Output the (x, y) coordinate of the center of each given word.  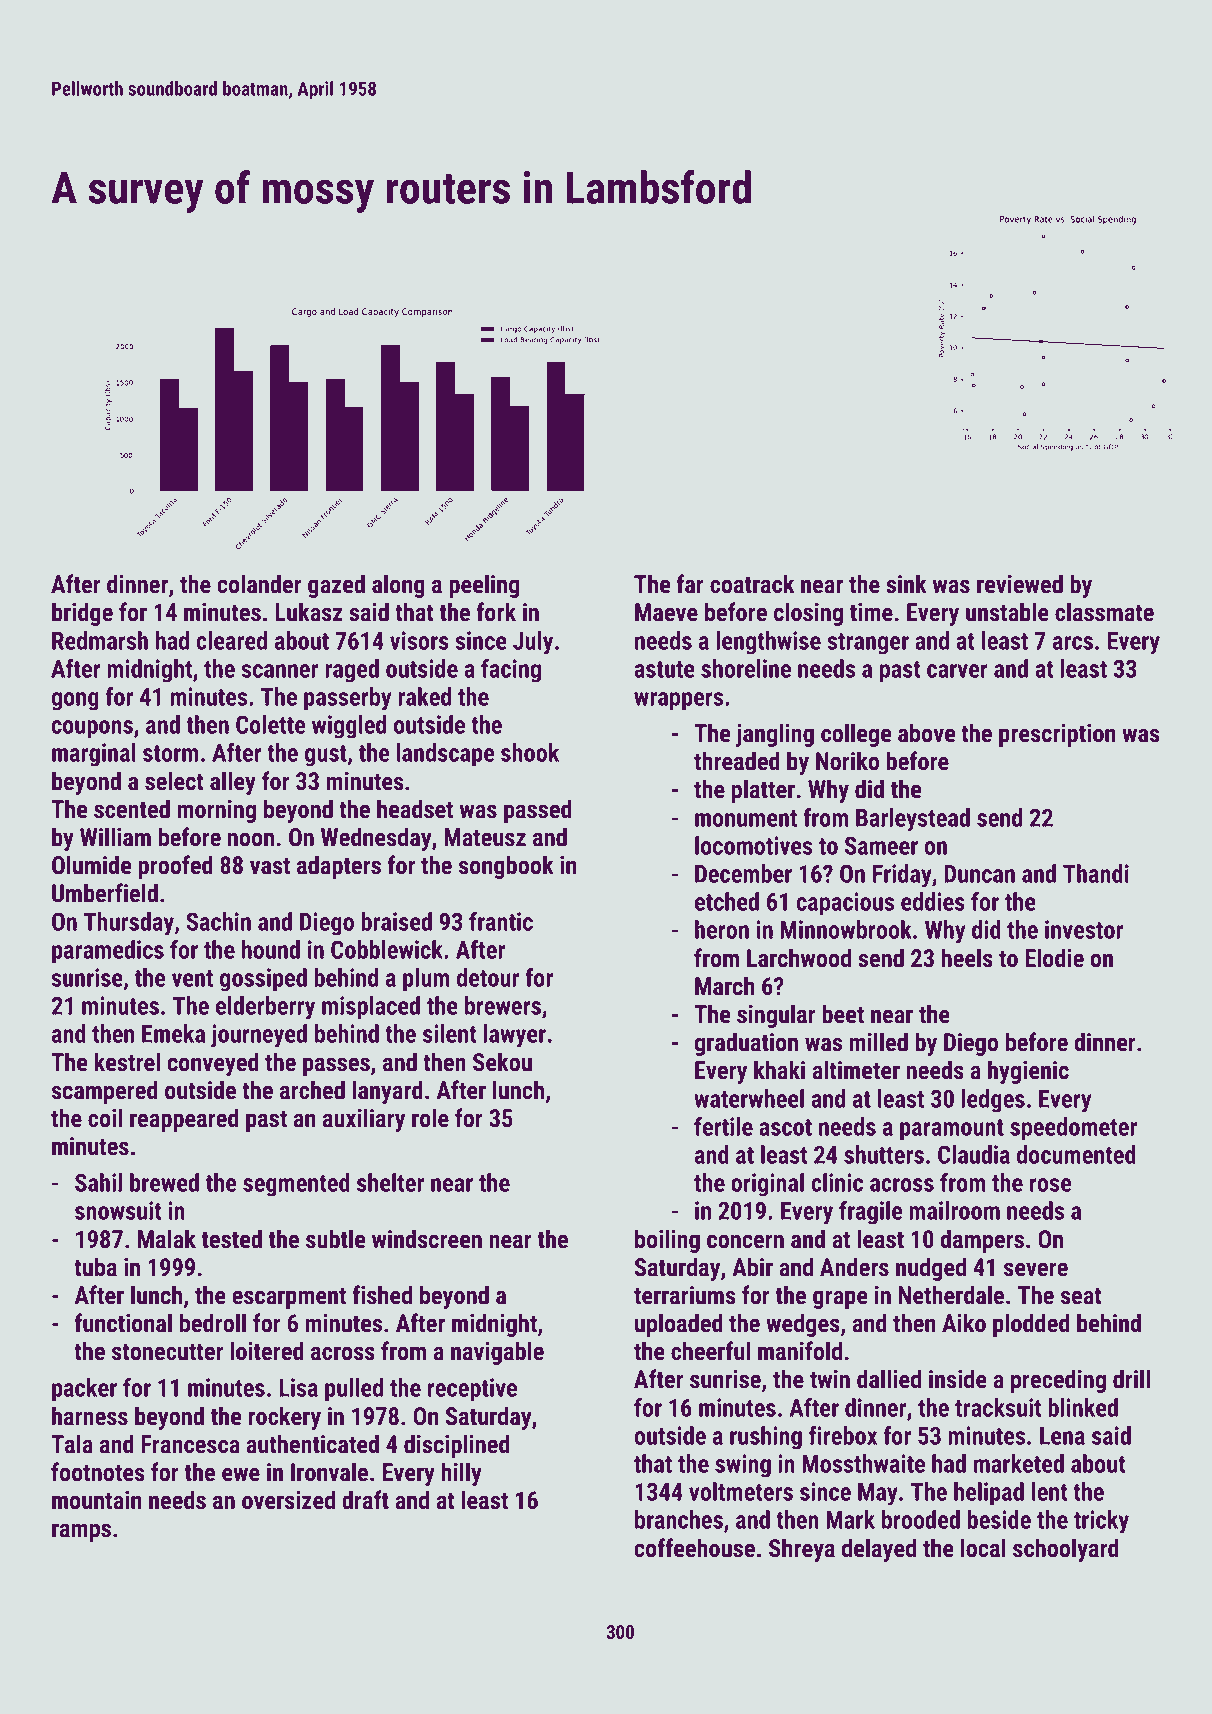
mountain (96, 1500)
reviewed (1020, 584)
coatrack (752, 584)
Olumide (91, 865)
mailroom (954, 1210)
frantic (501, 921)
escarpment (289, 1298)
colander (259, 584)
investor (1084, 929)
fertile (723, 1126)
